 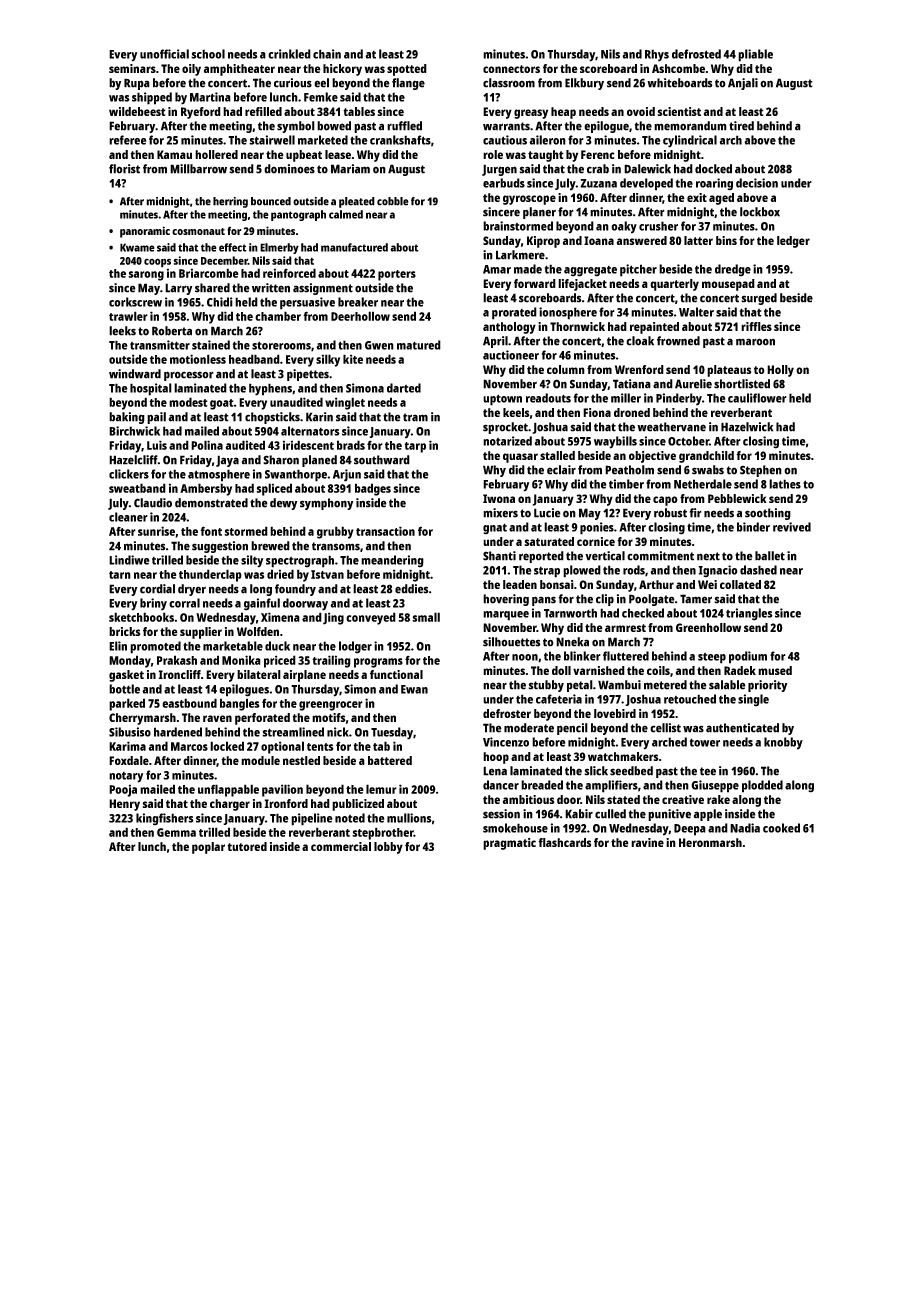 What do you see at coordinates (528, 269) in the screenshot?
I see `made` at bounding box center [528, 269].
